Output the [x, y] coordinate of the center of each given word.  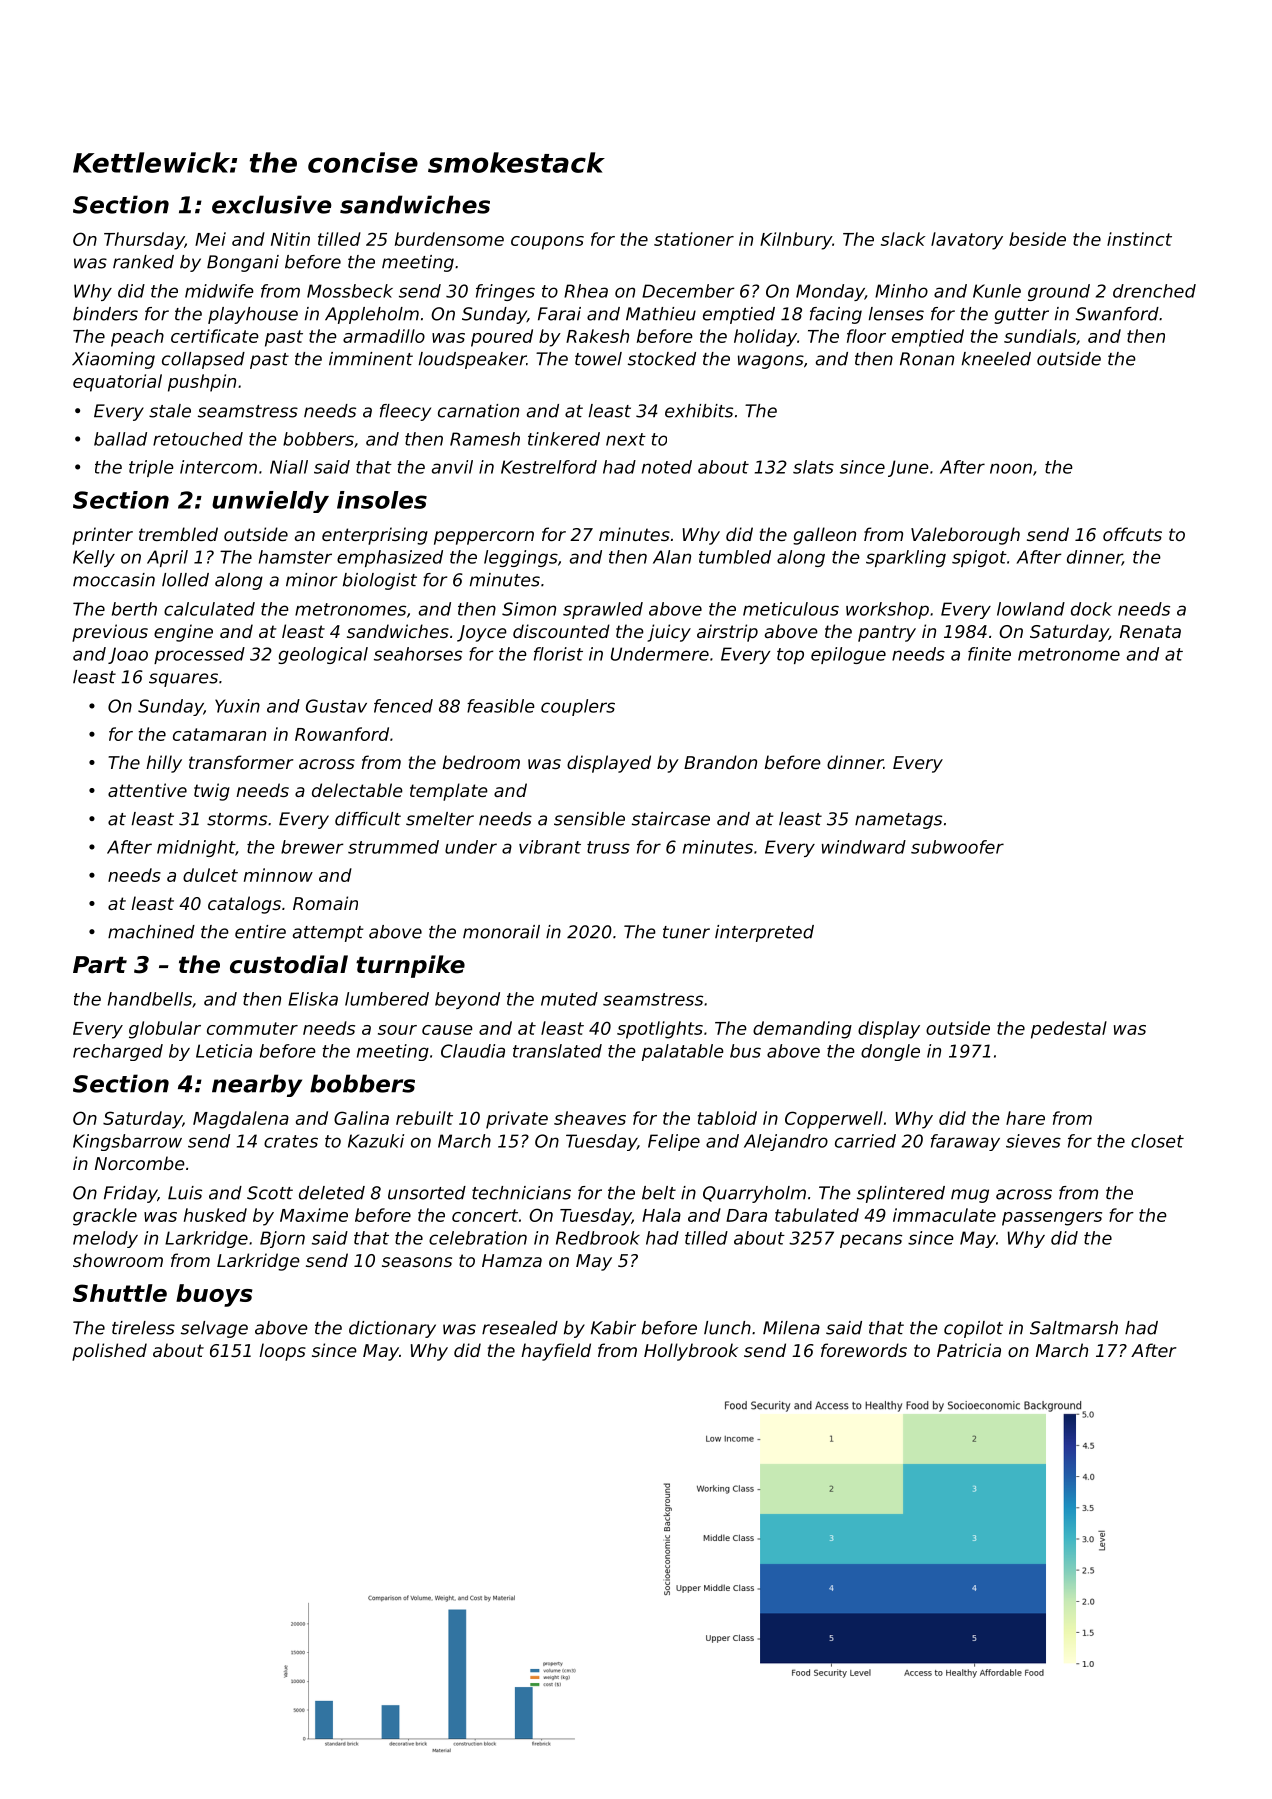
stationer [694, 239]
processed [199, 655]
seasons [417, 1262]
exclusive [272, 204]
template [449, 792]
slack [903, 239]
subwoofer [957, 847]
